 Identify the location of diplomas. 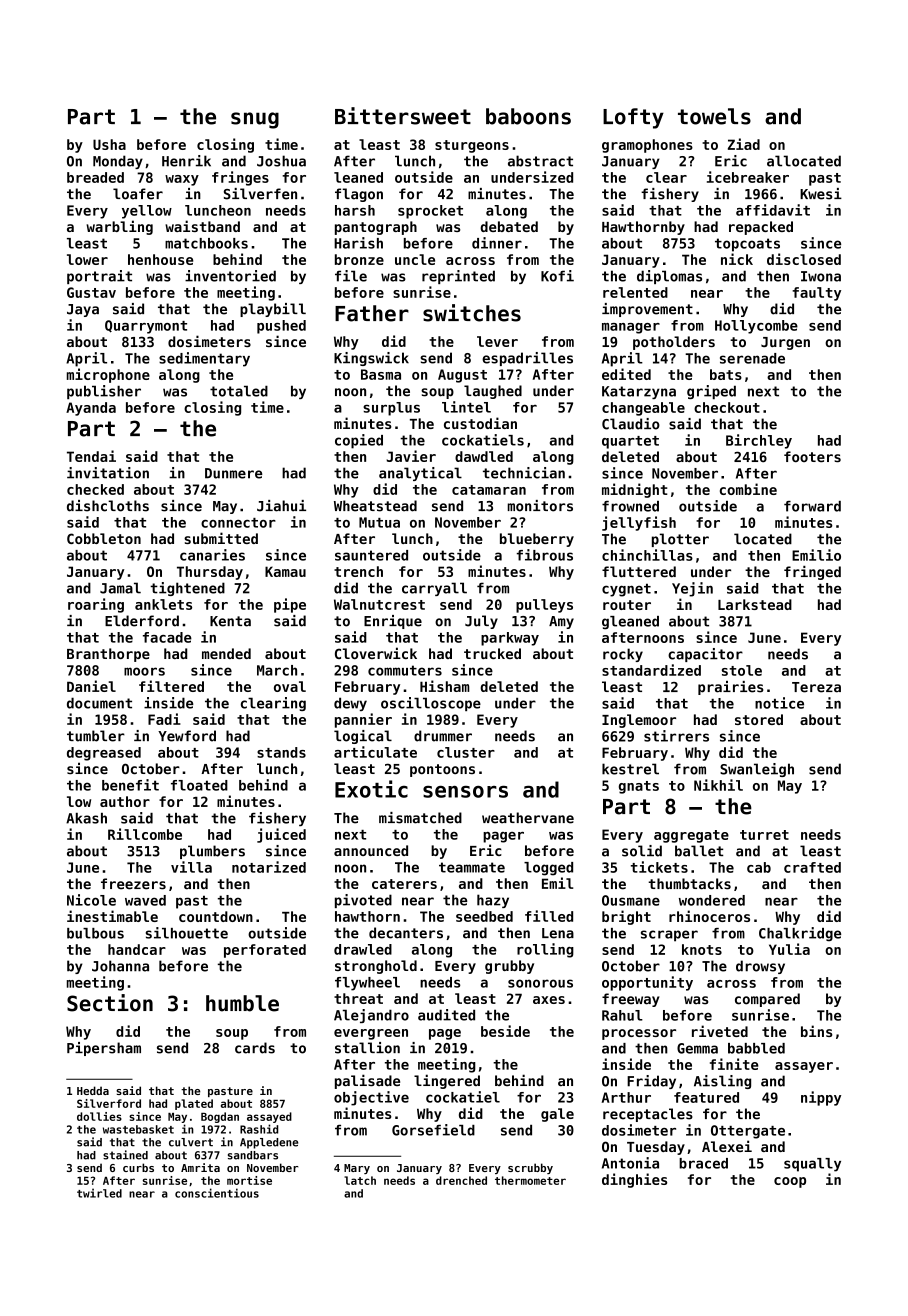
(669, 277).
